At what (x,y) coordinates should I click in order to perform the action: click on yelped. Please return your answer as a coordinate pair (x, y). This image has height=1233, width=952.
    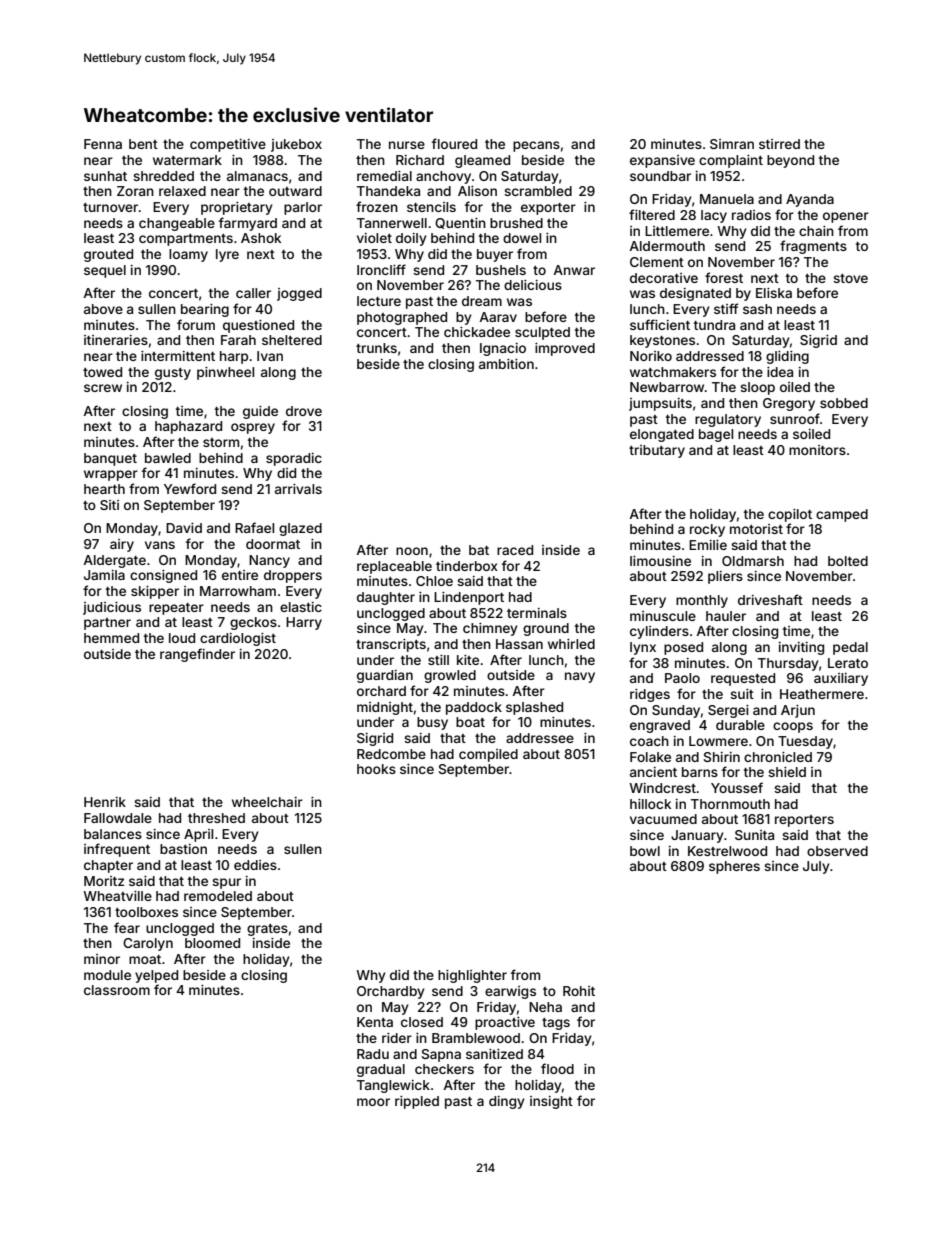
    Looking at the image, I should click on (156, 976).
